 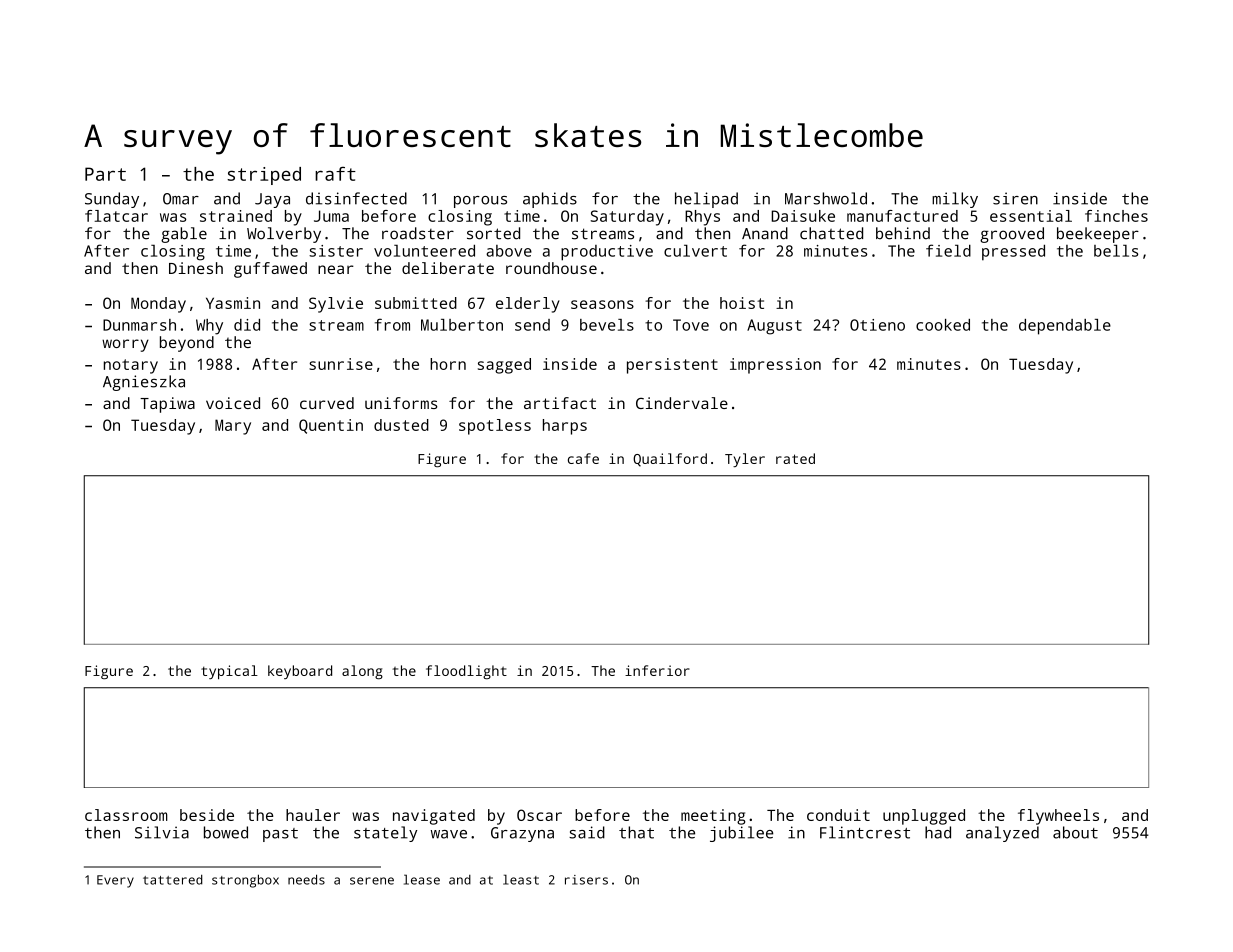 What do you see at coordinates (943, 325) in the screenshot?
I see `cooked` at bounding box center [943, 325].
